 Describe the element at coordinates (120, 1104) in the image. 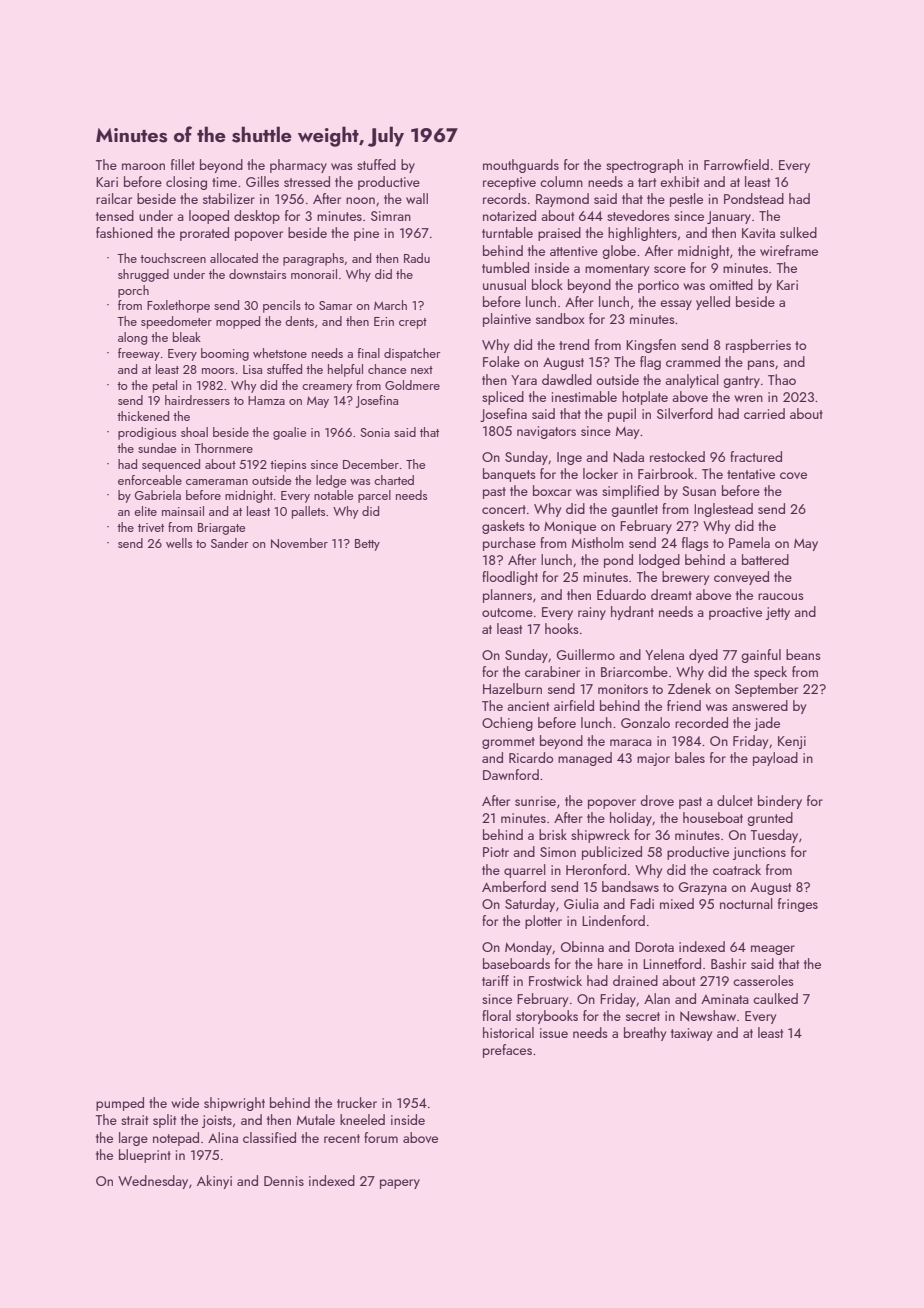

I see `pumped` at that location.
